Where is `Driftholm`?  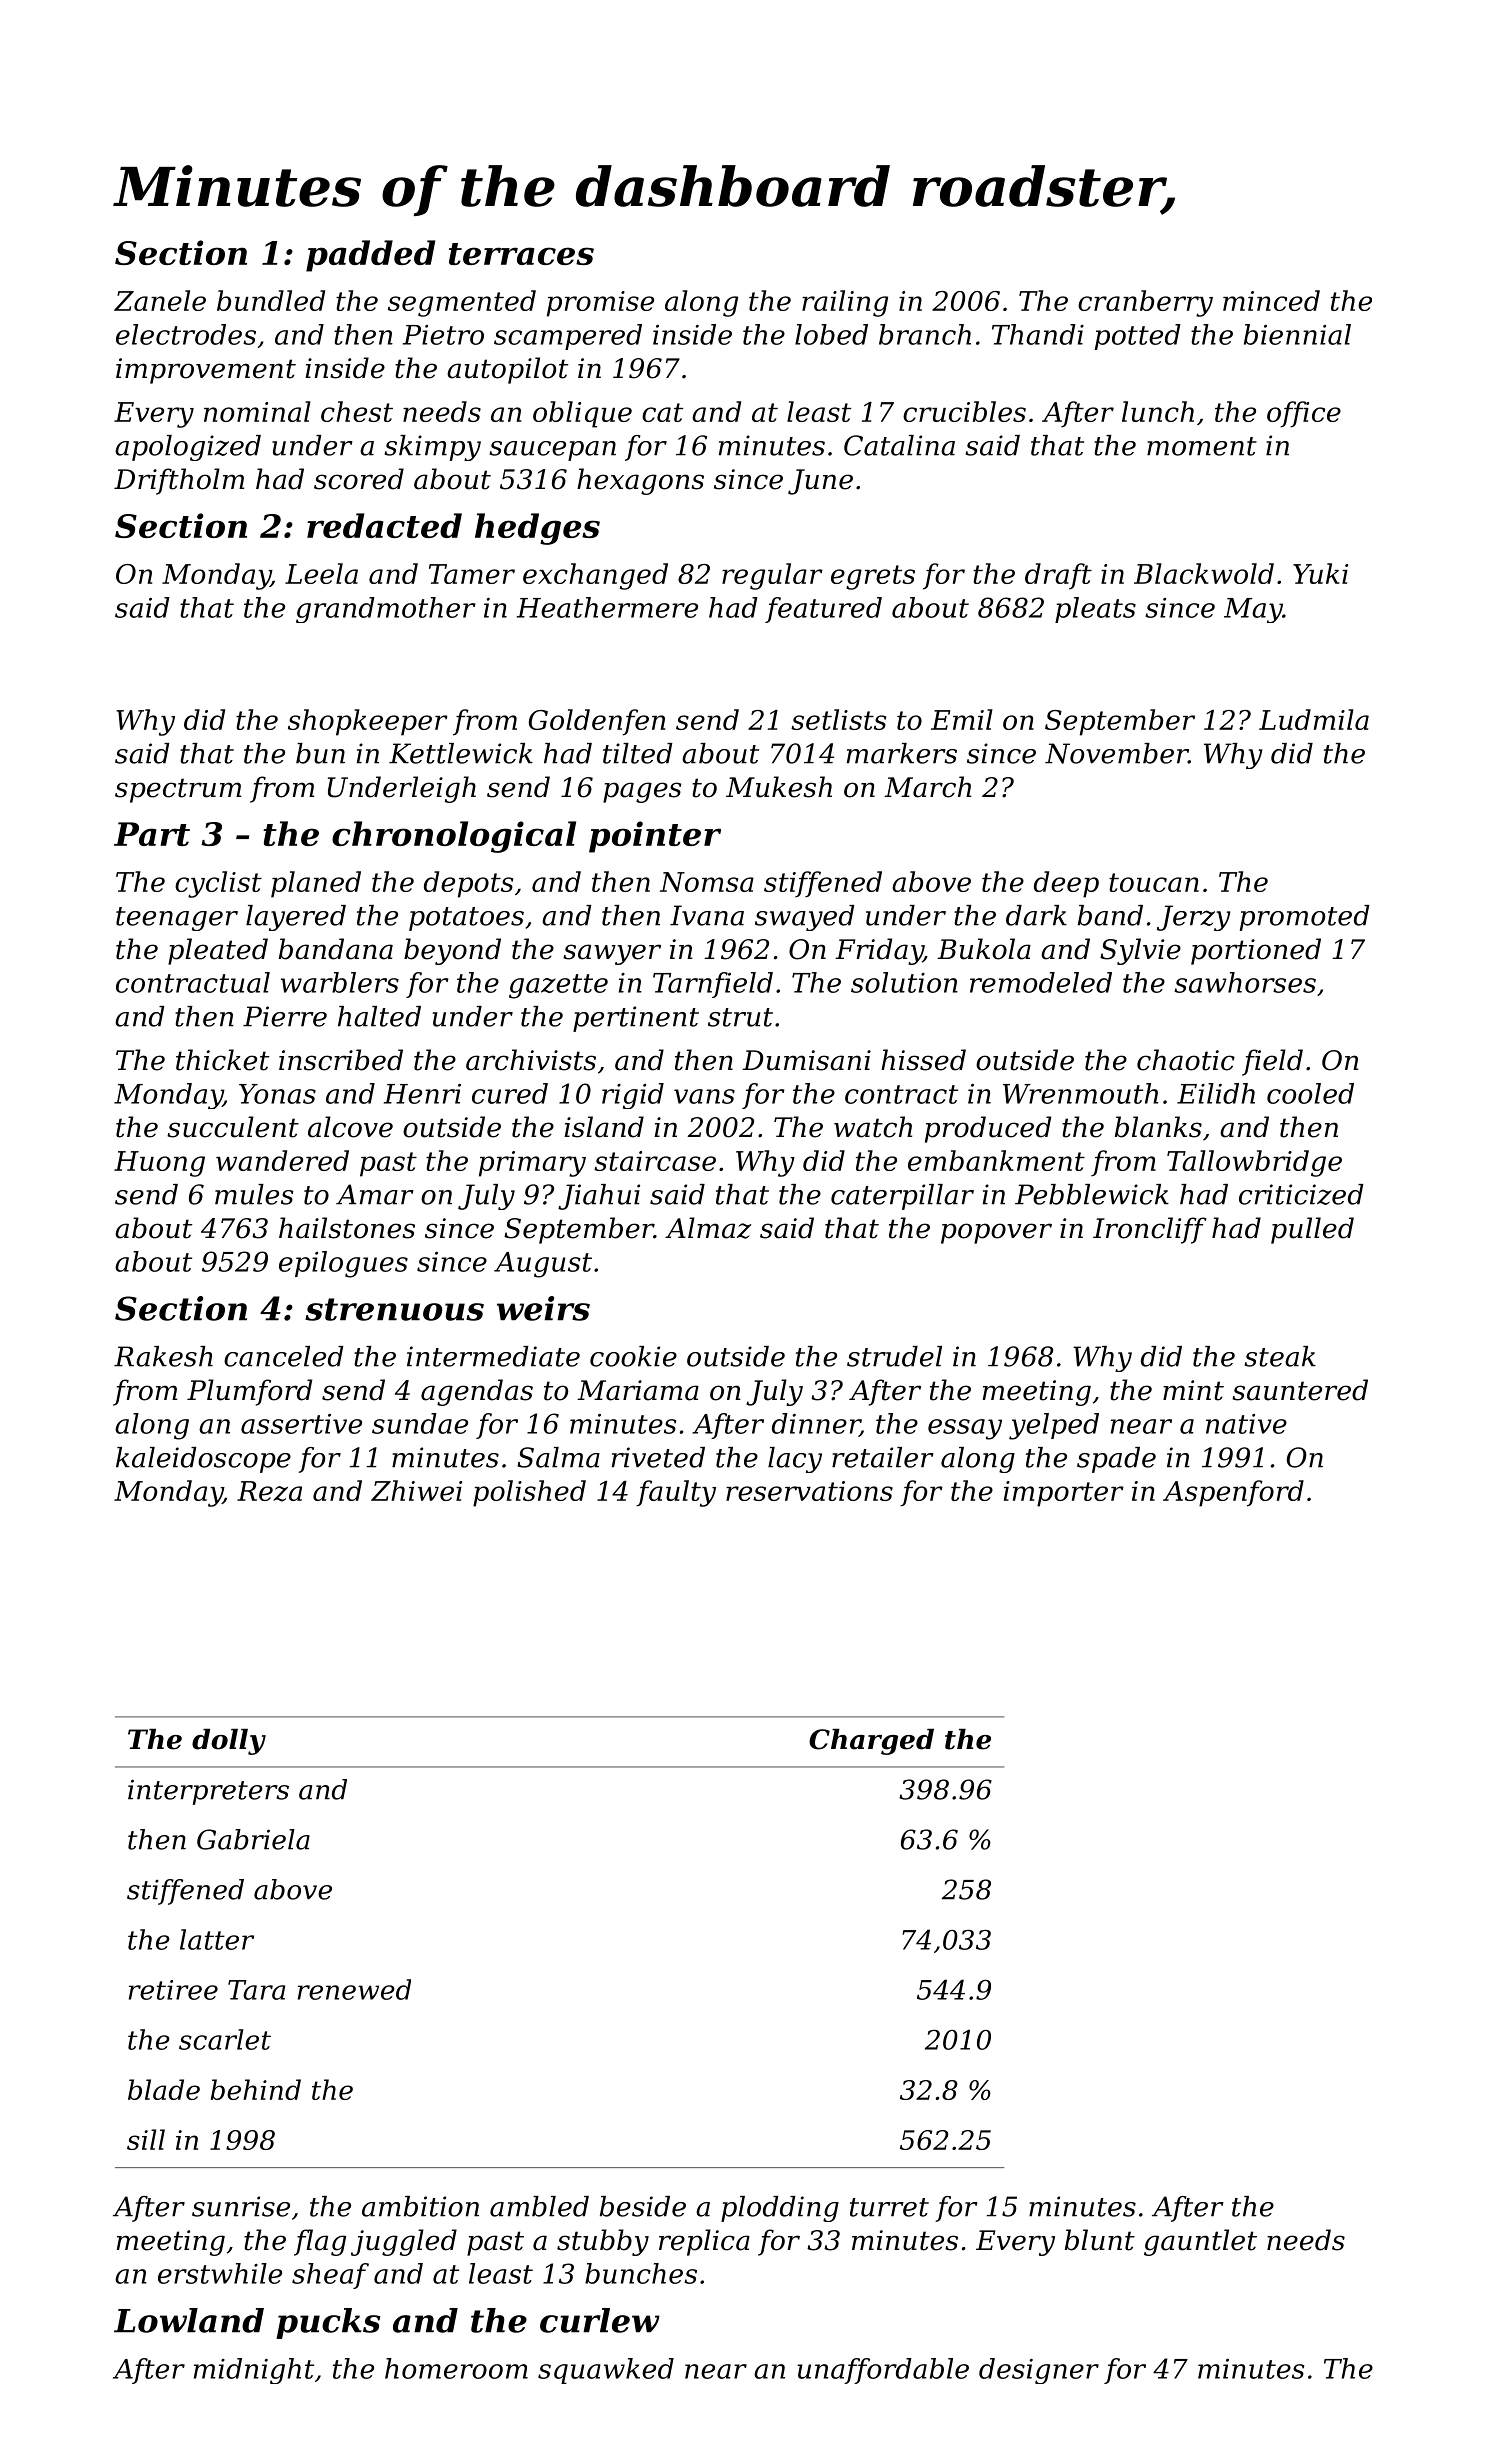 Driftholm is located at coordinates (179, 481).
